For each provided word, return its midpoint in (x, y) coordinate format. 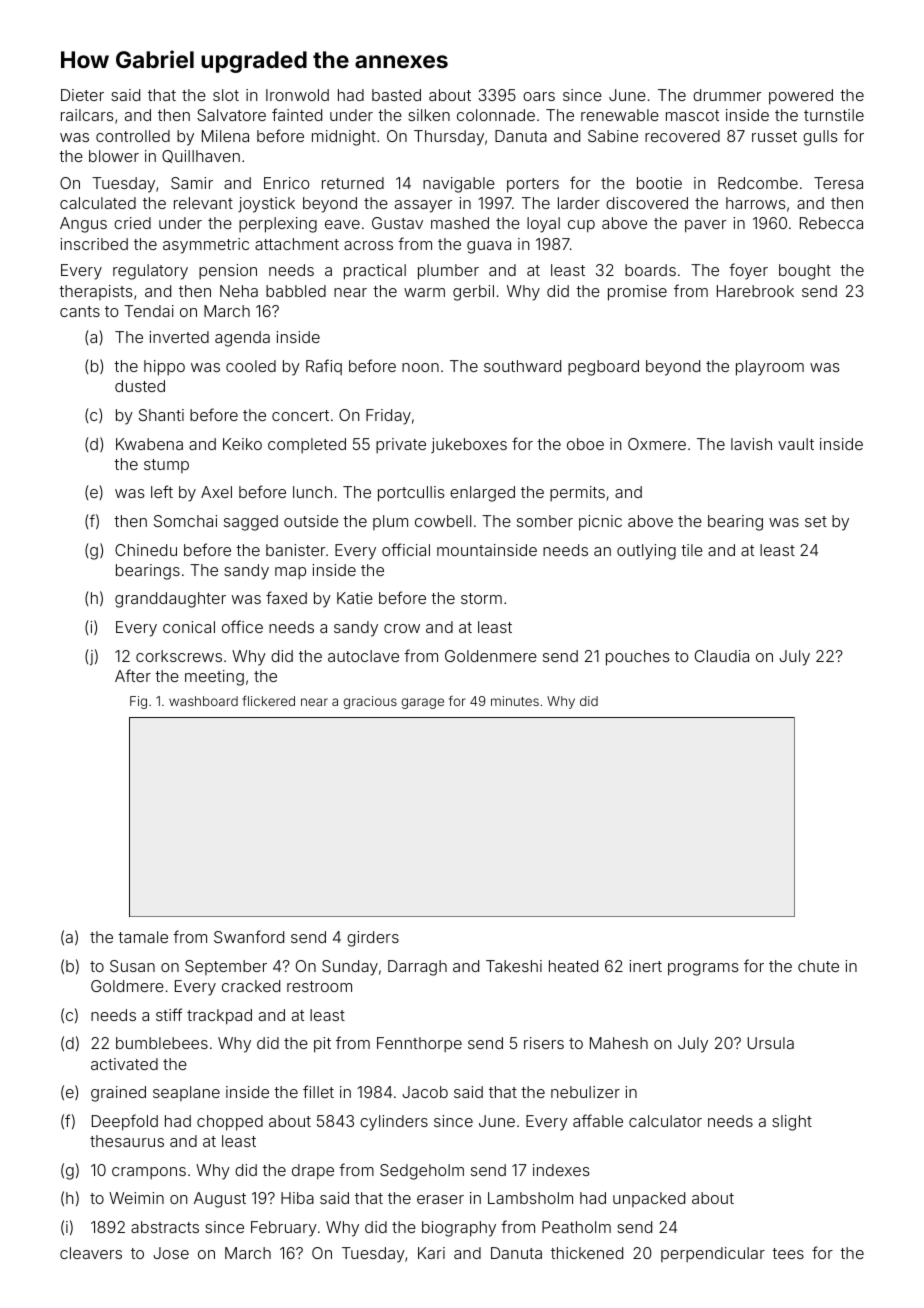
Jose (171, 1253)
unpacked (649, 1199)
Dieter (82, 95)
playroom (770, 368)
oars (539, 96)
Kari (431, 1253)
